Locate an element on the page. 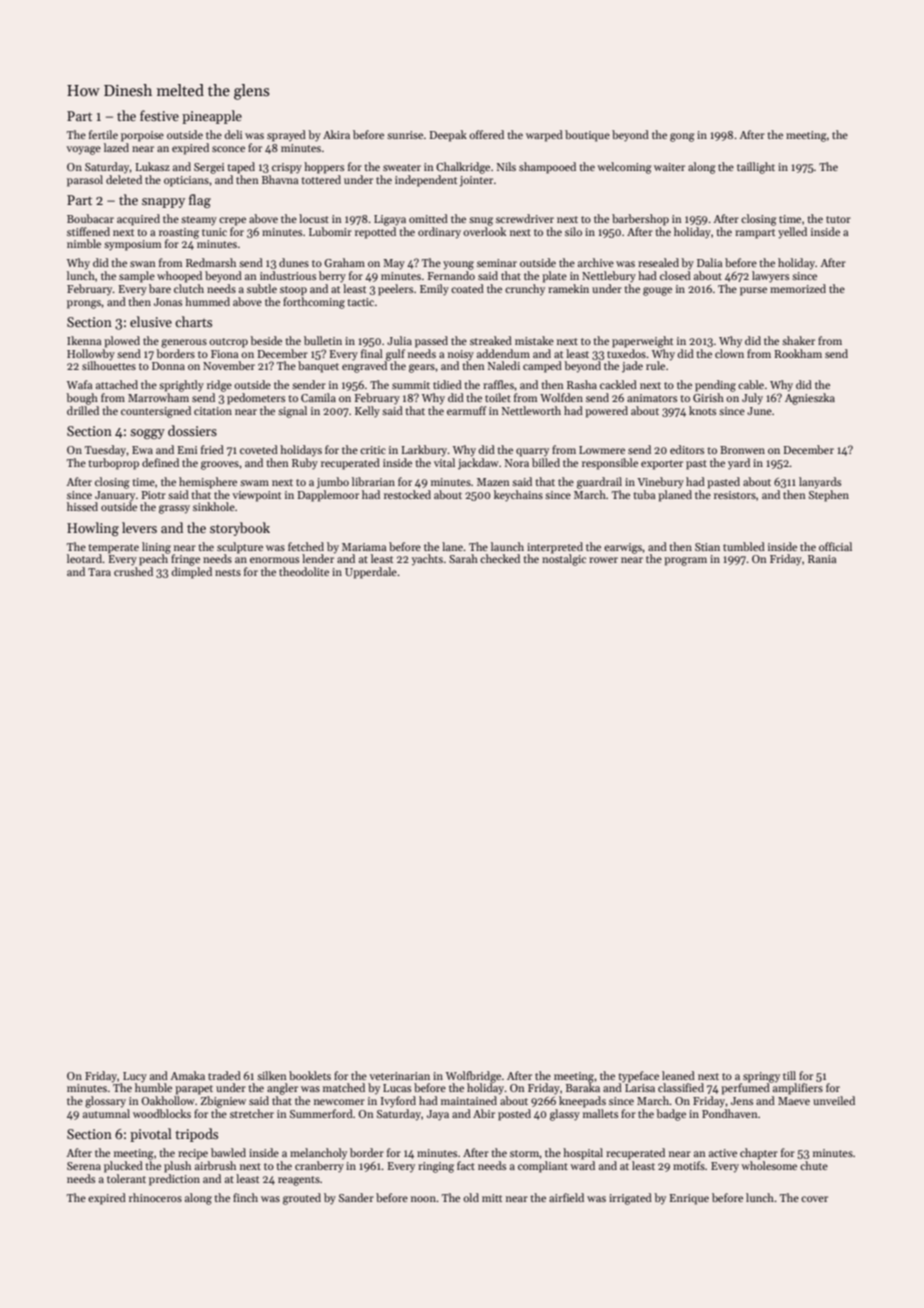  warped is located at coordinates (544, 136).
